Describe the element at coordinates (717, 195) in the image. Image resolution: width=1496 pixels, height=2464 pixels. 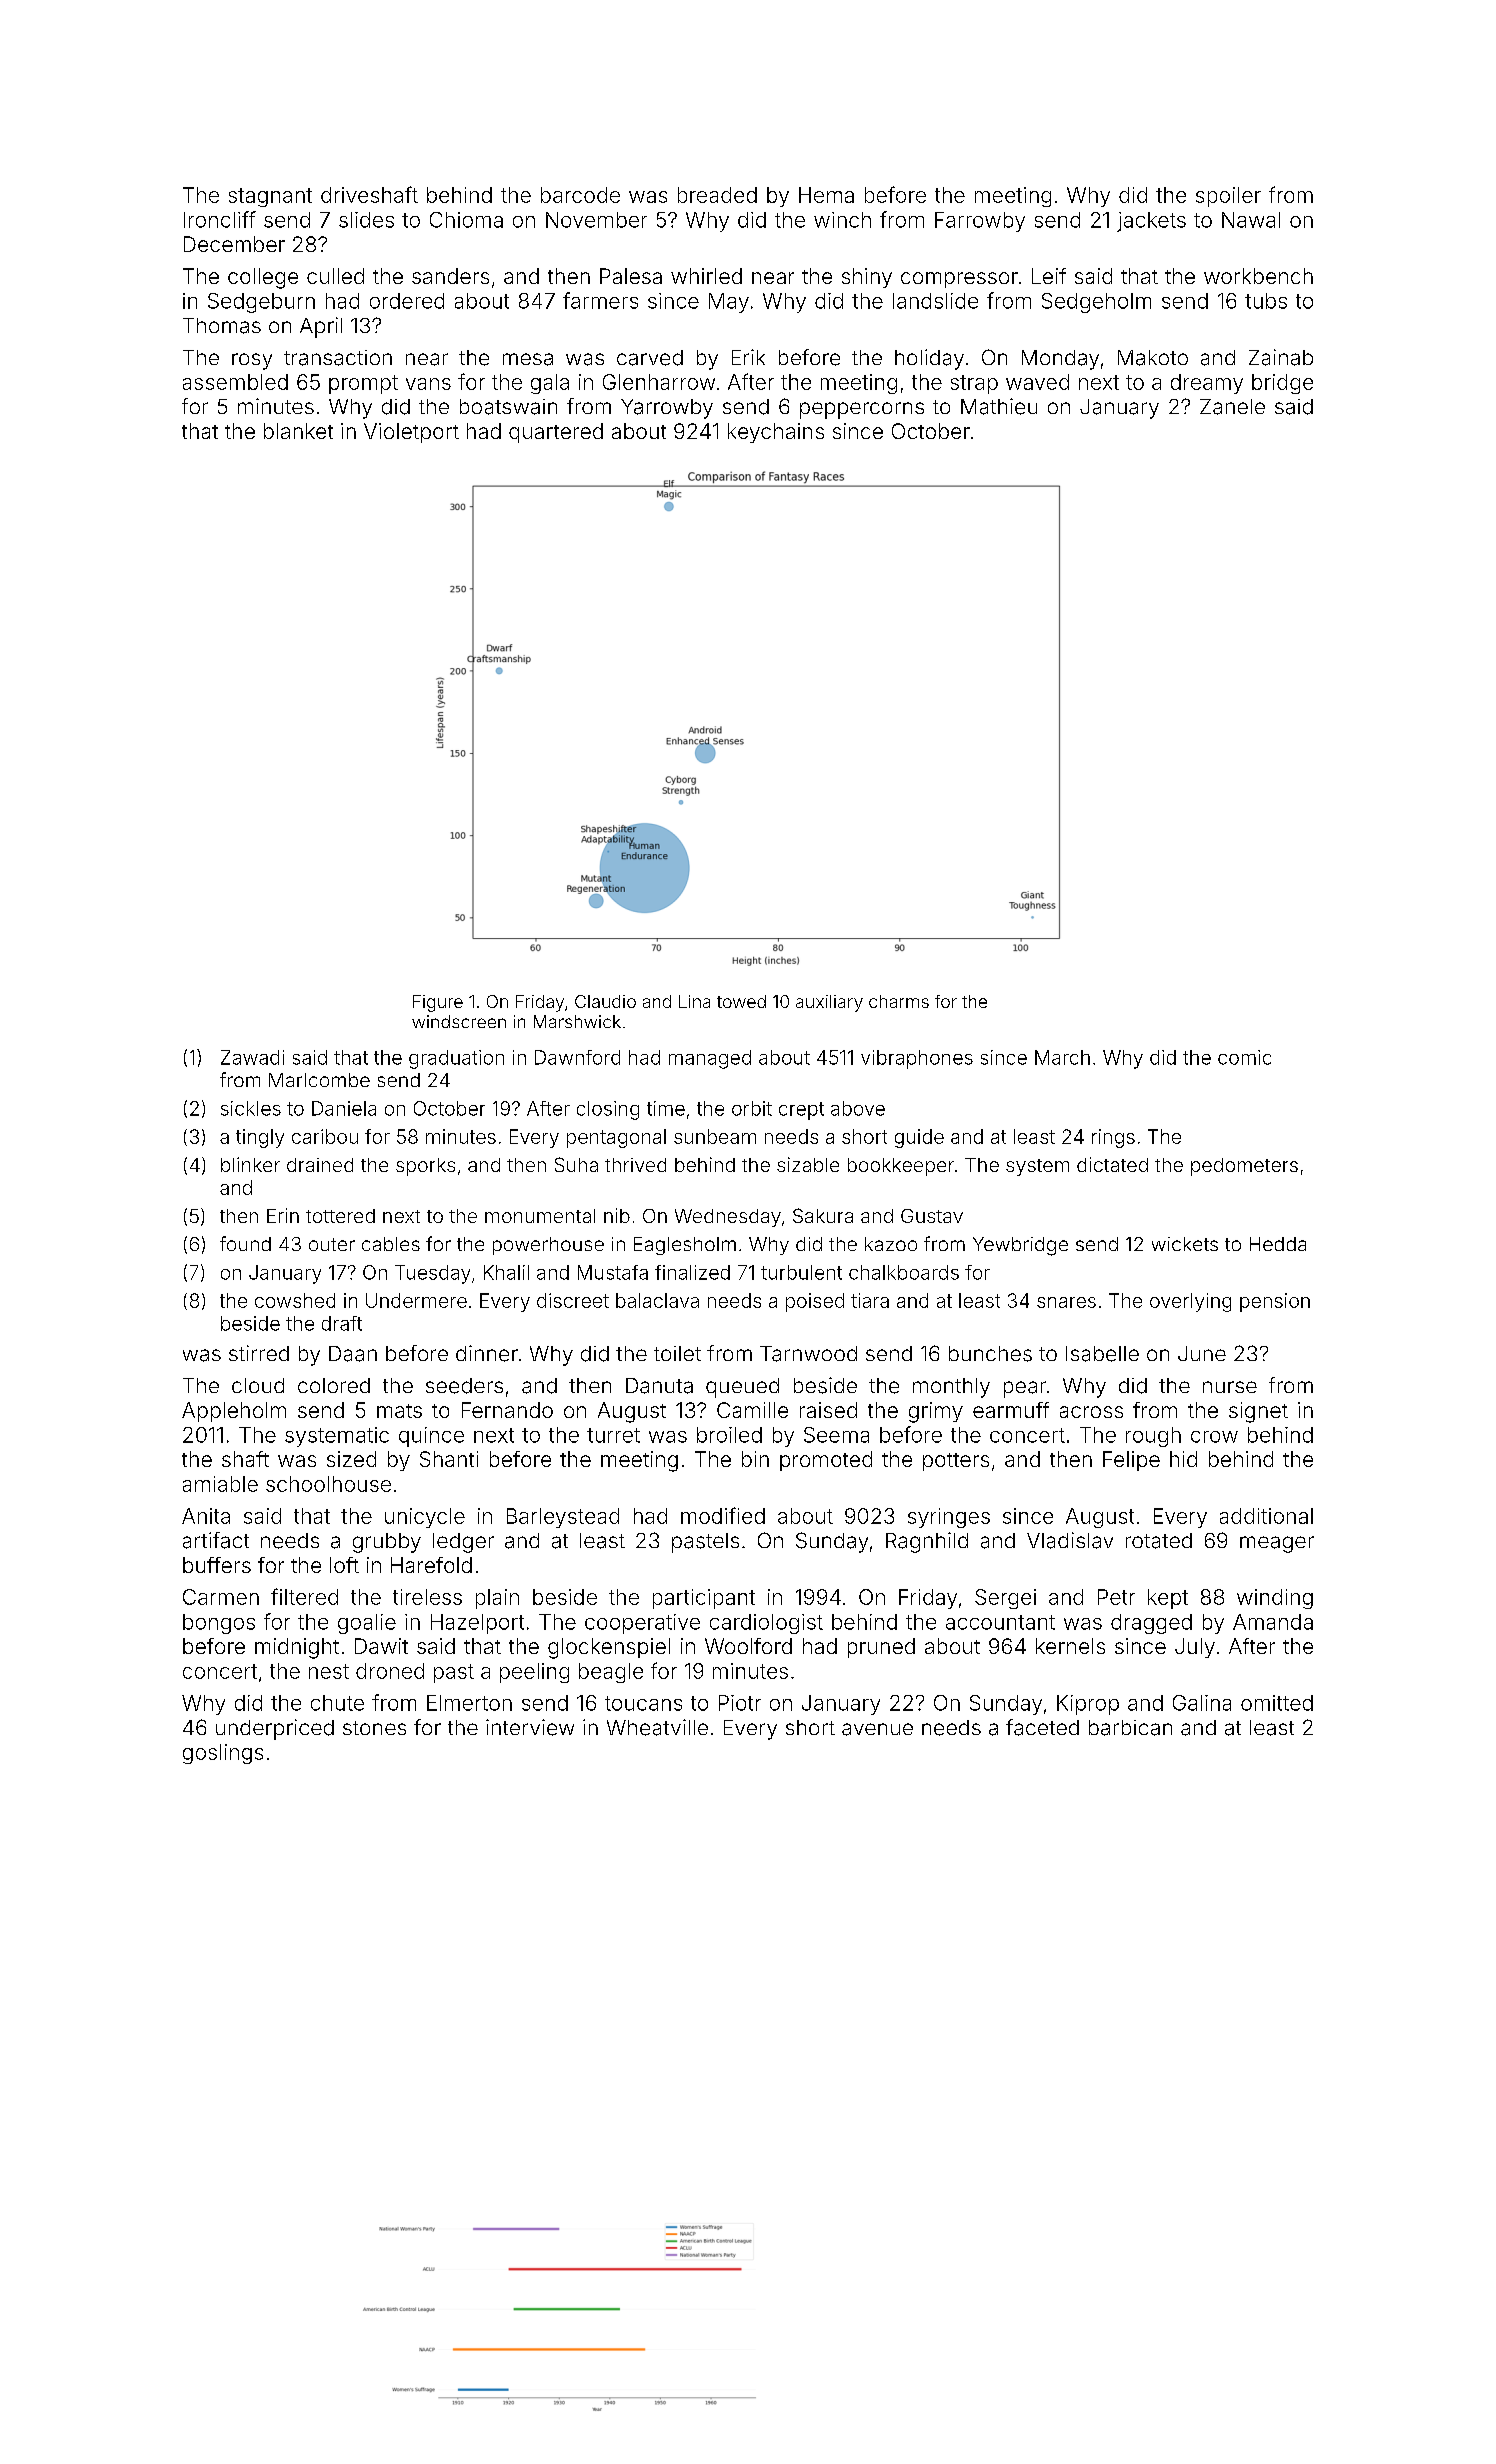
I see `breaded` at that location.
